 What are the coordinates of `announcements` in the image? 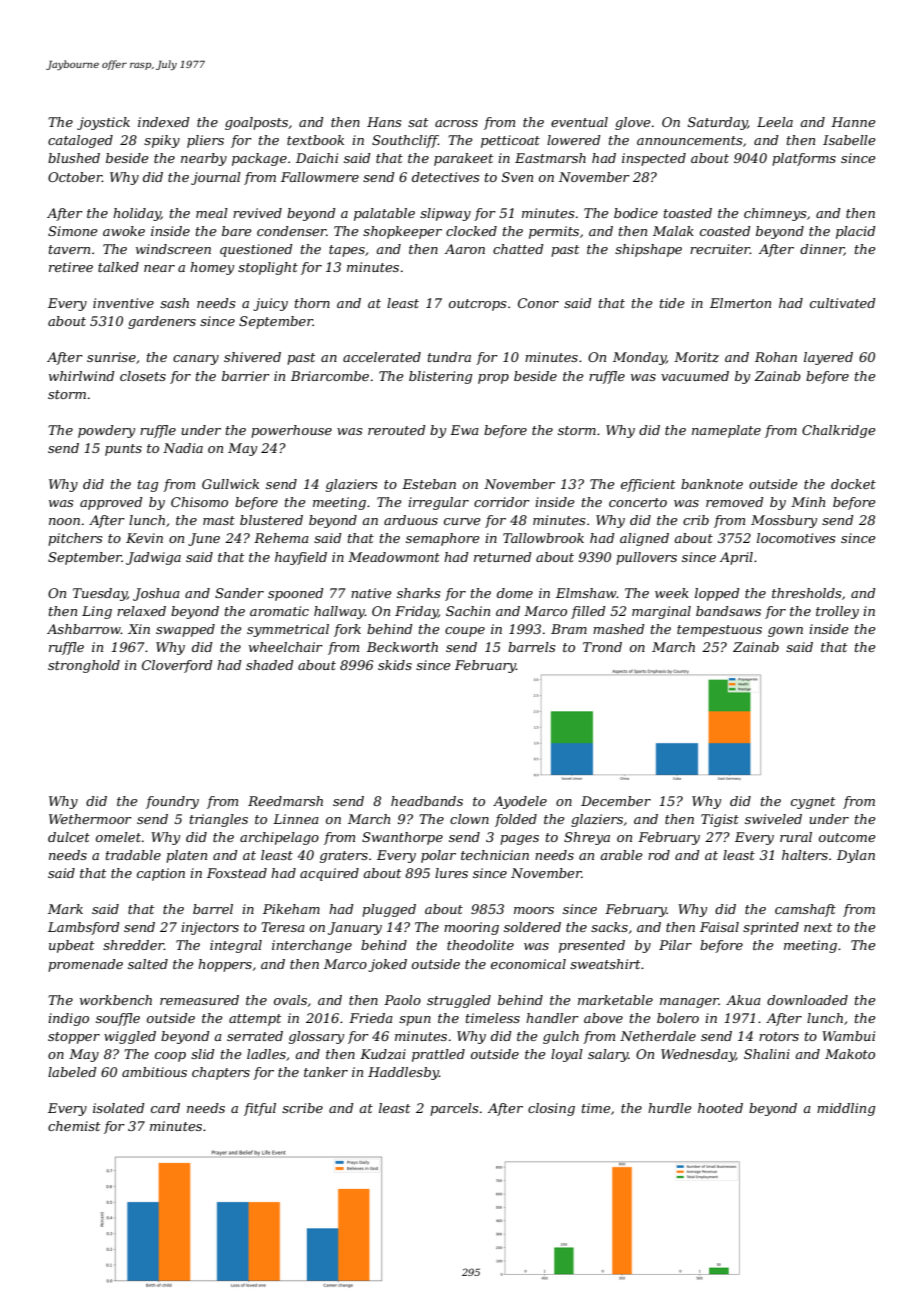 It's located at (689, 140).
